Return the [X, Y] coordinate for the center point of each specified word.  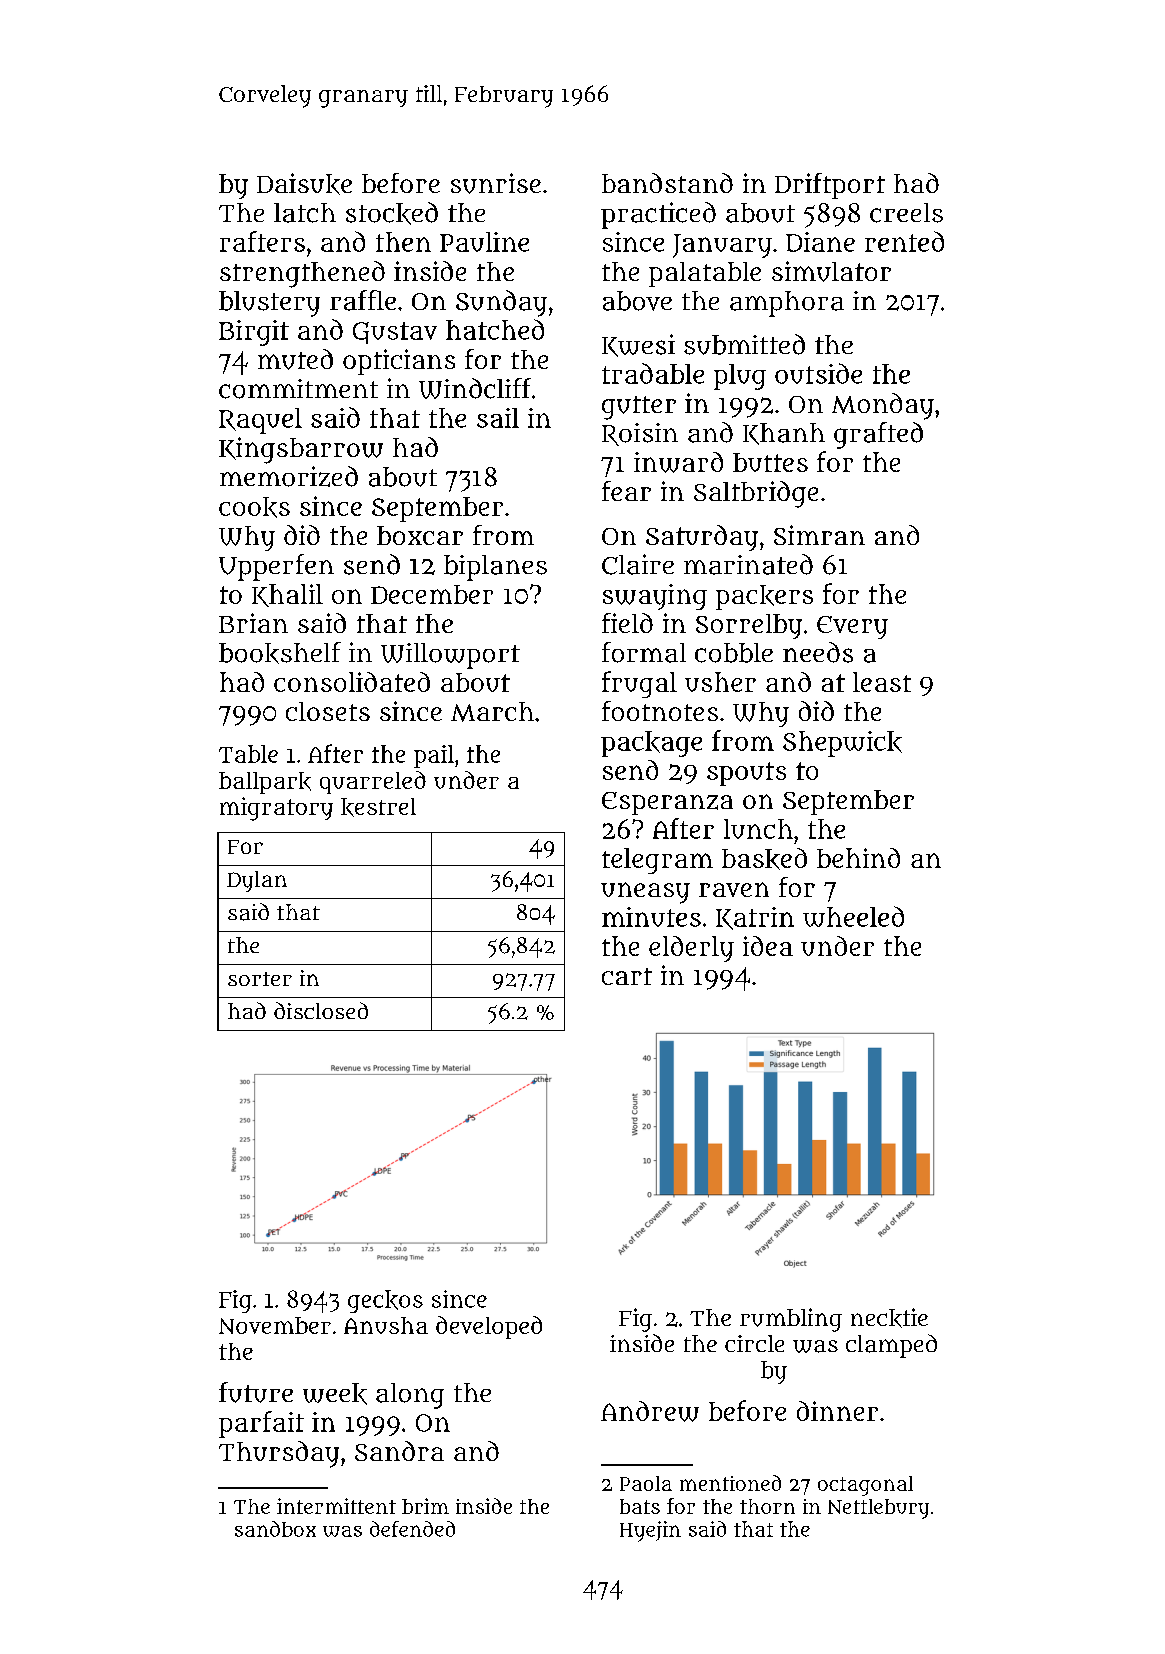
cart [627, 976]
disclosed [321, 1010]
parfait [261, 1424]
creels [906, 213]
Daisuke [304, 184]
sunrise [496, 183]
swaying [655, 597]
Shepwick [842, 744]
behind [858, 858]
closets [328, 711]
